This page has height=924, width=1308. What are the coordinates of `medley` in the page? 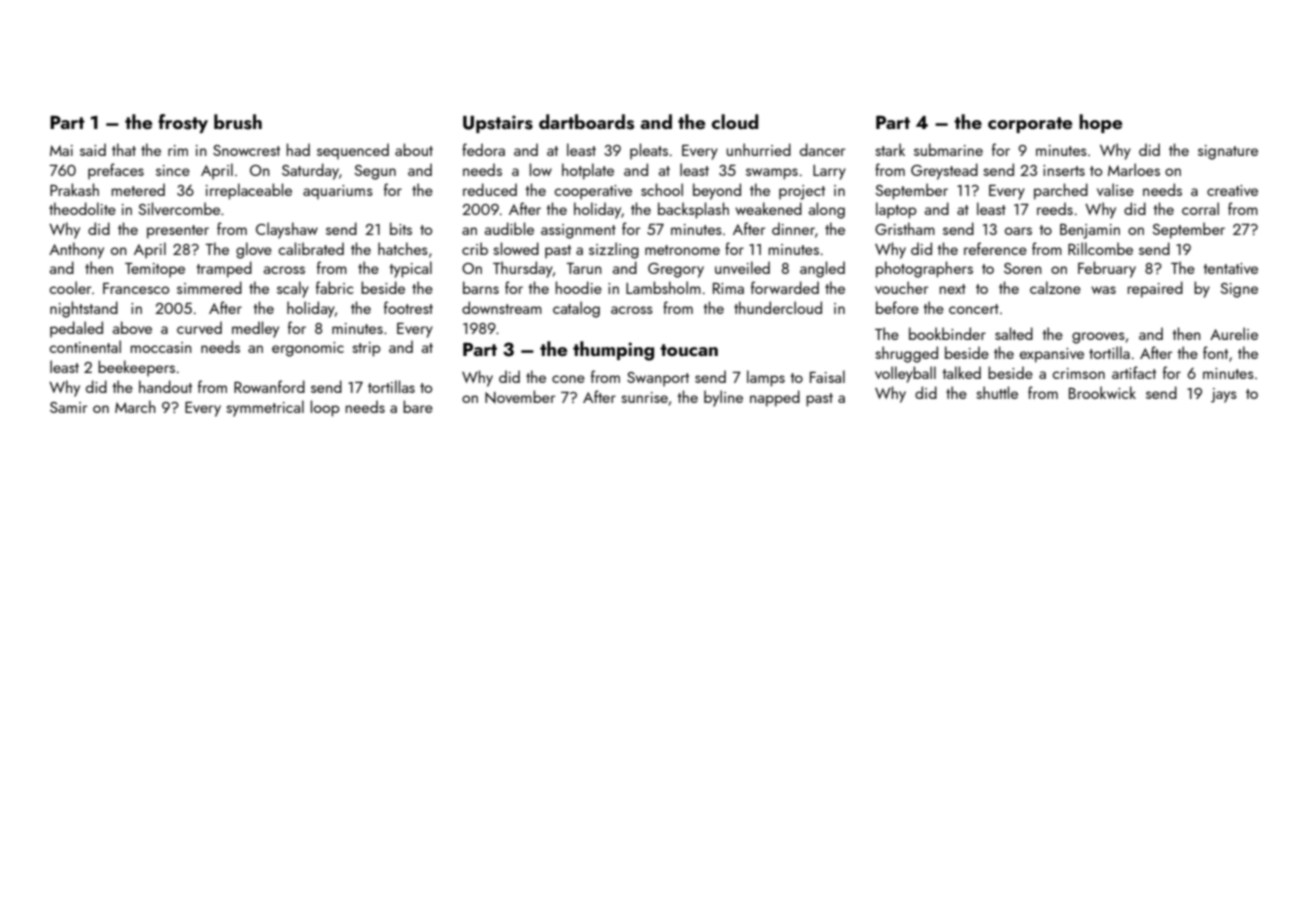 It's located at (255, 329).
